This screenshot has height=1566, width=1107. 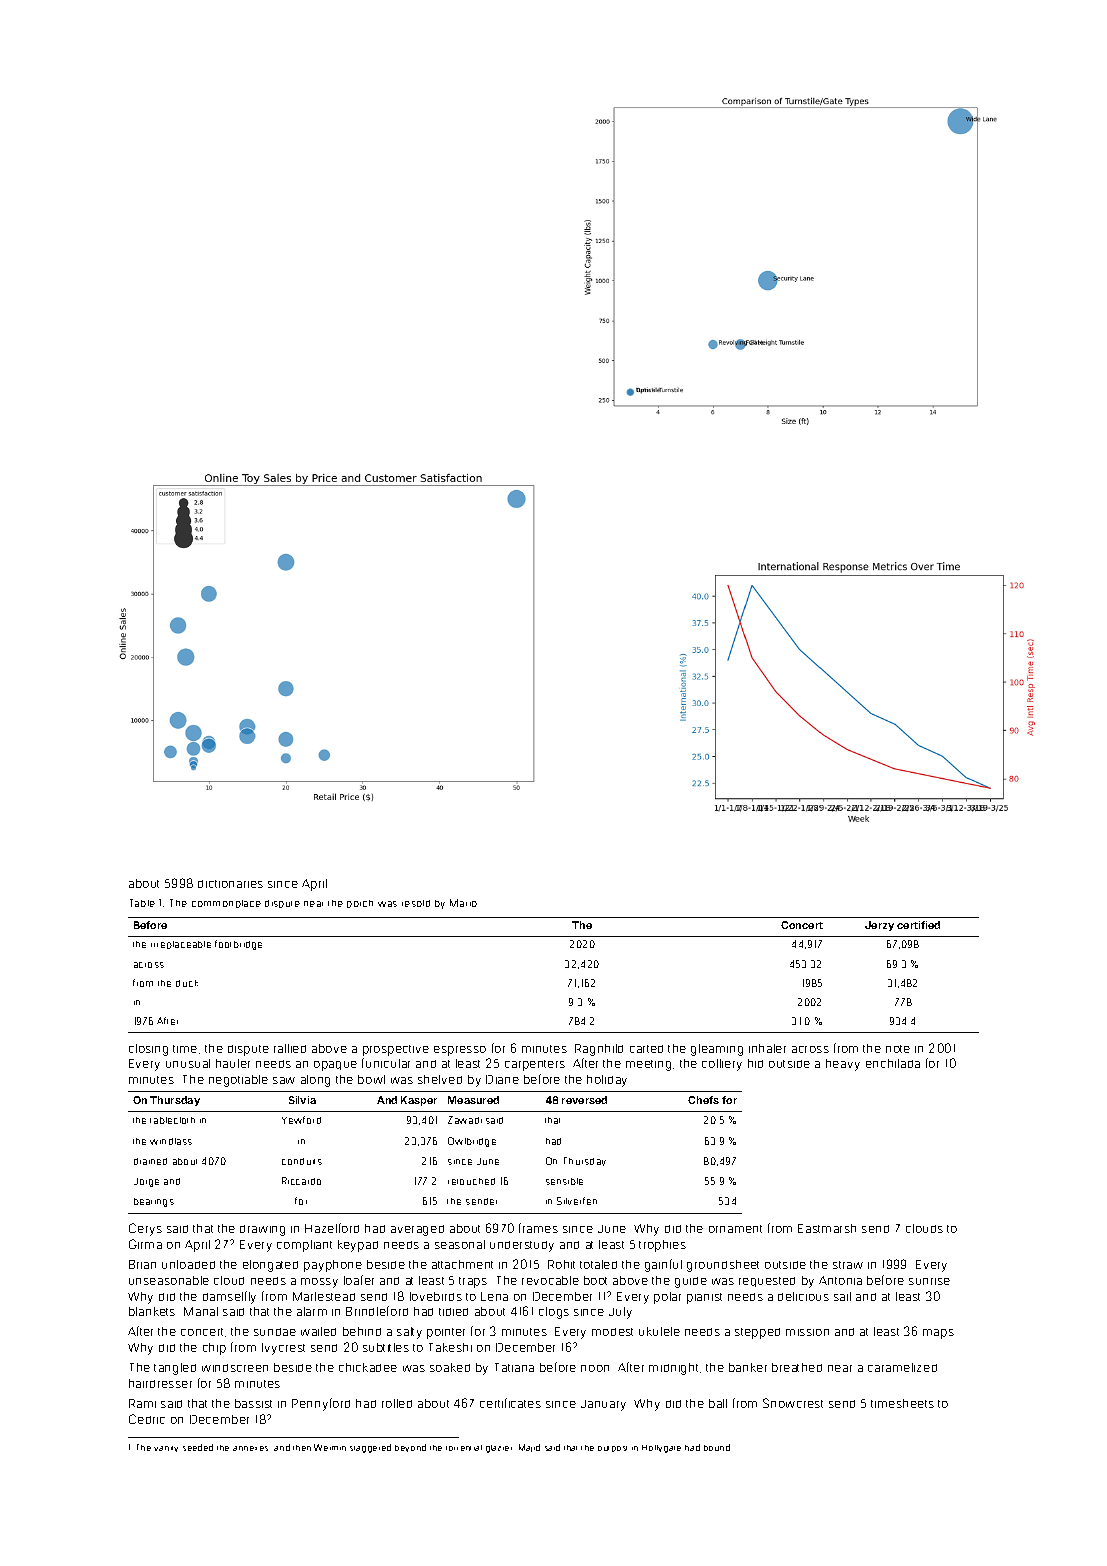 I want to click on sunrise, so click(x=929, y=1281).
